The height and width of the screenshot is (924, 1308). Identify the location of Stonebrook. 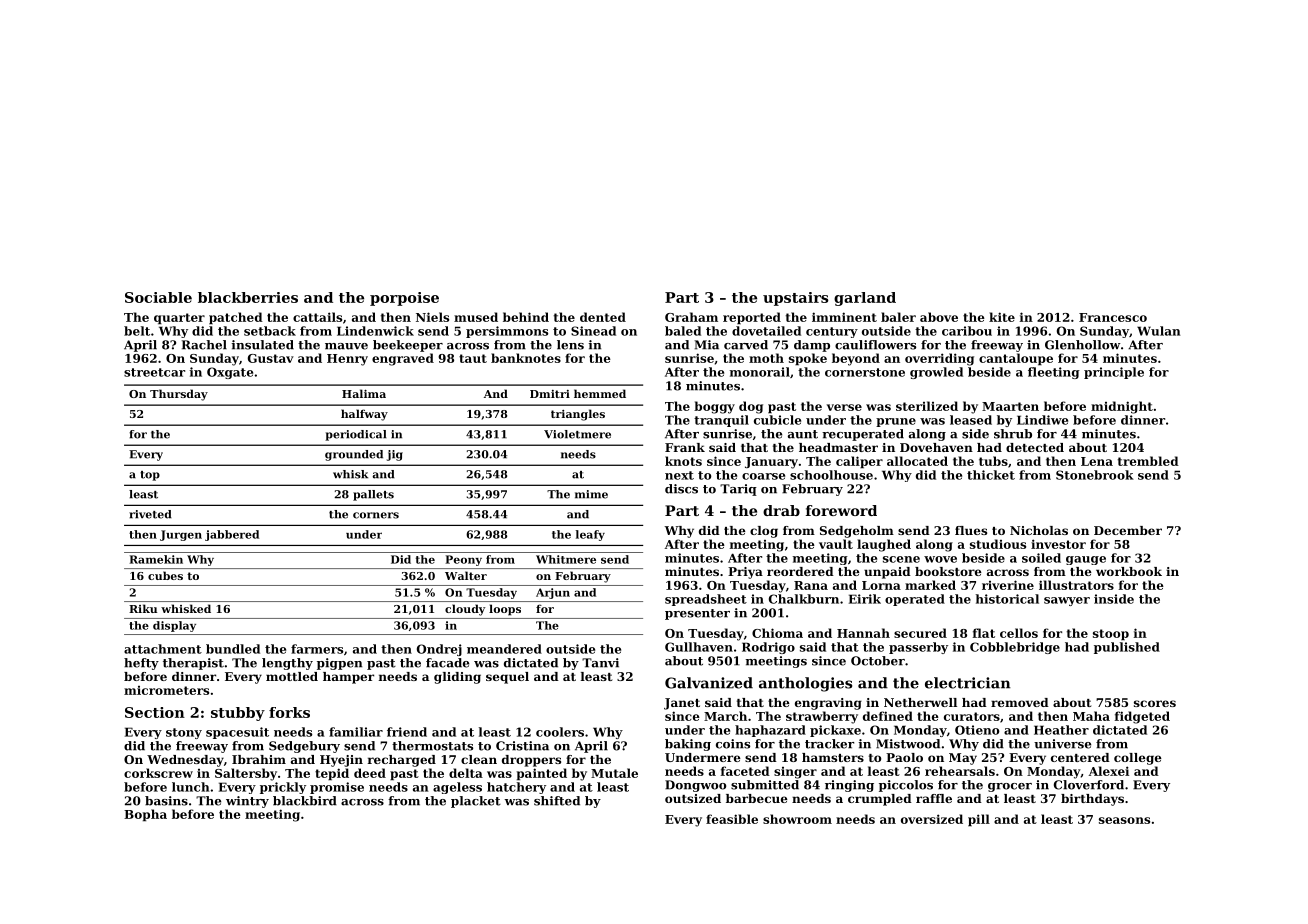
(1095, 475).
